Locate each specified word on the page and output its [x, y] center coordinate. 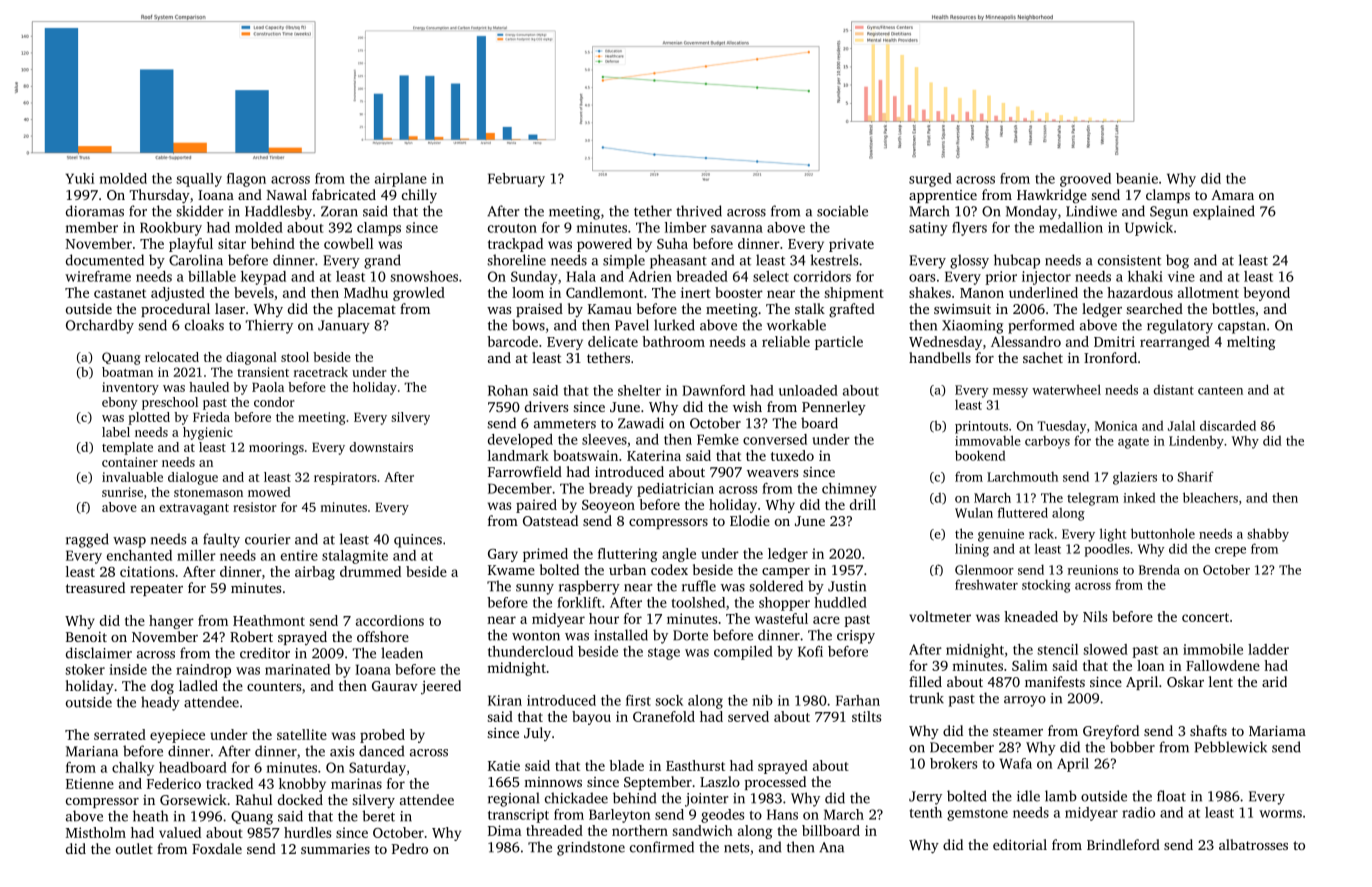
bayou [591, 718]
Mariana [92, 751]
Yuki [79, 178]
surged [930, 180]
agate [1133, 443]
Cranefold [664, 716]
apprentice [943, 196]
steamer [1018, 731]
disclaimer [99, 653]
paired [536, 506]
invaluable [132, 477]
